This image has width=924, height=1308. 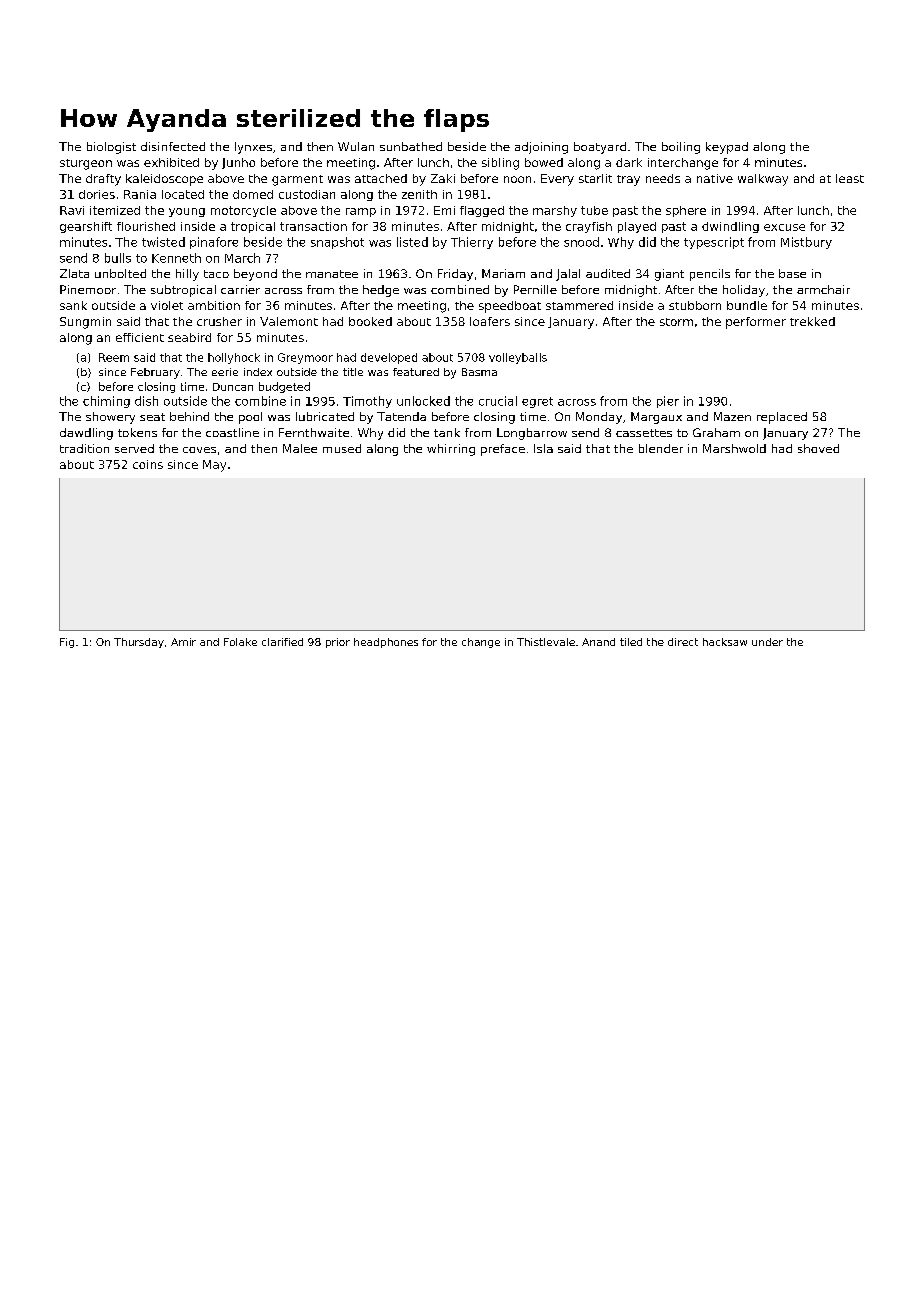 I want to click on headphones, so click(x=386, y=643).
